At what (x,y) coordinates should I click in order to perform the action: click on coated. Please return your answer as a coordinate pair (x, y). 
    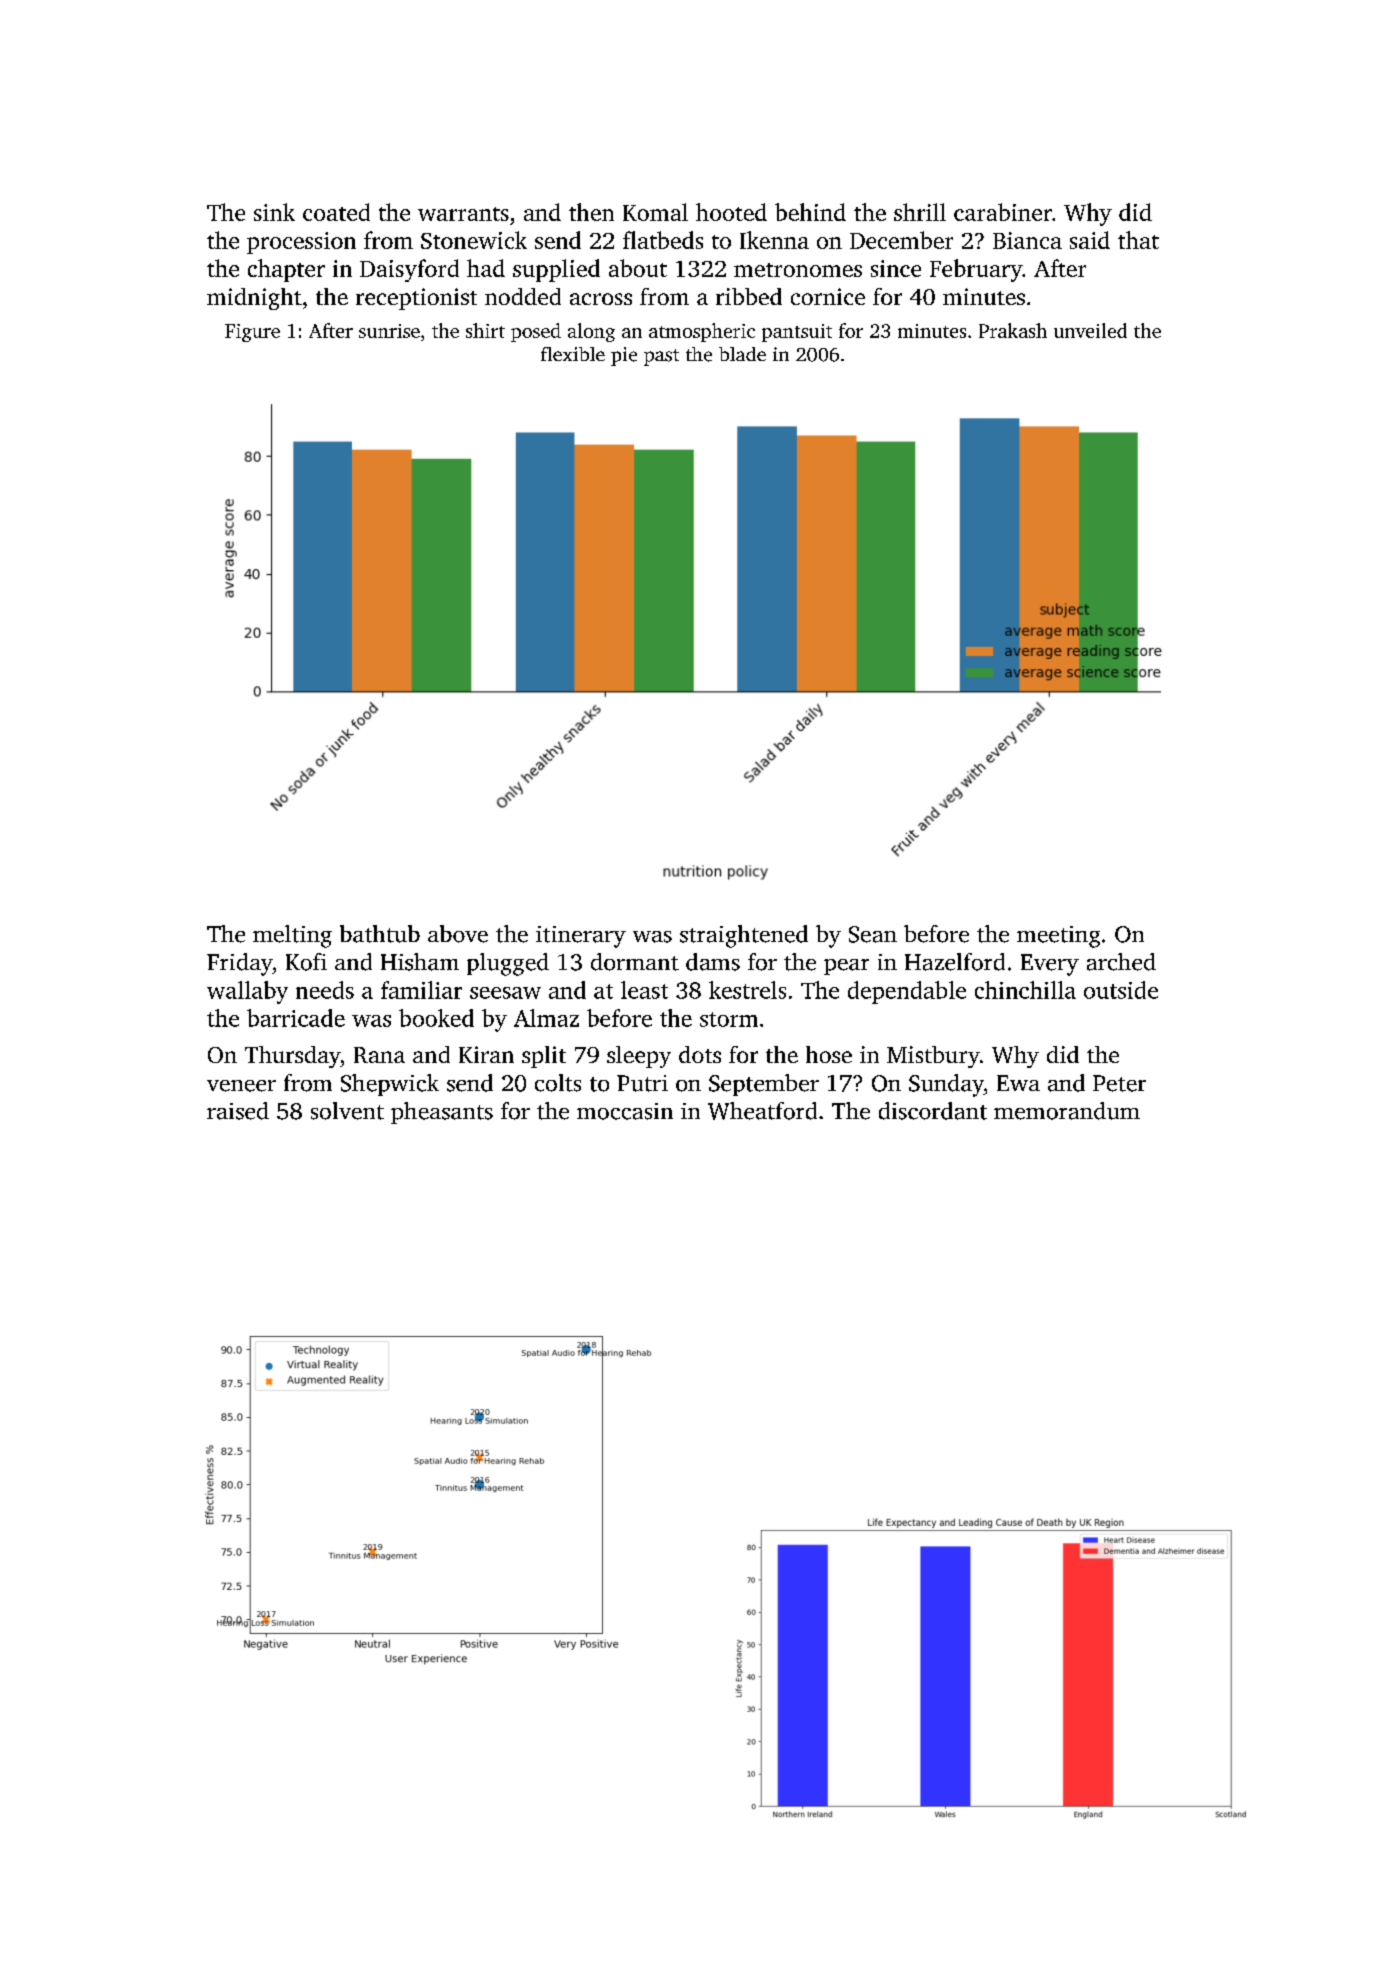
    Looking at the image, I should click on (336, 212).
